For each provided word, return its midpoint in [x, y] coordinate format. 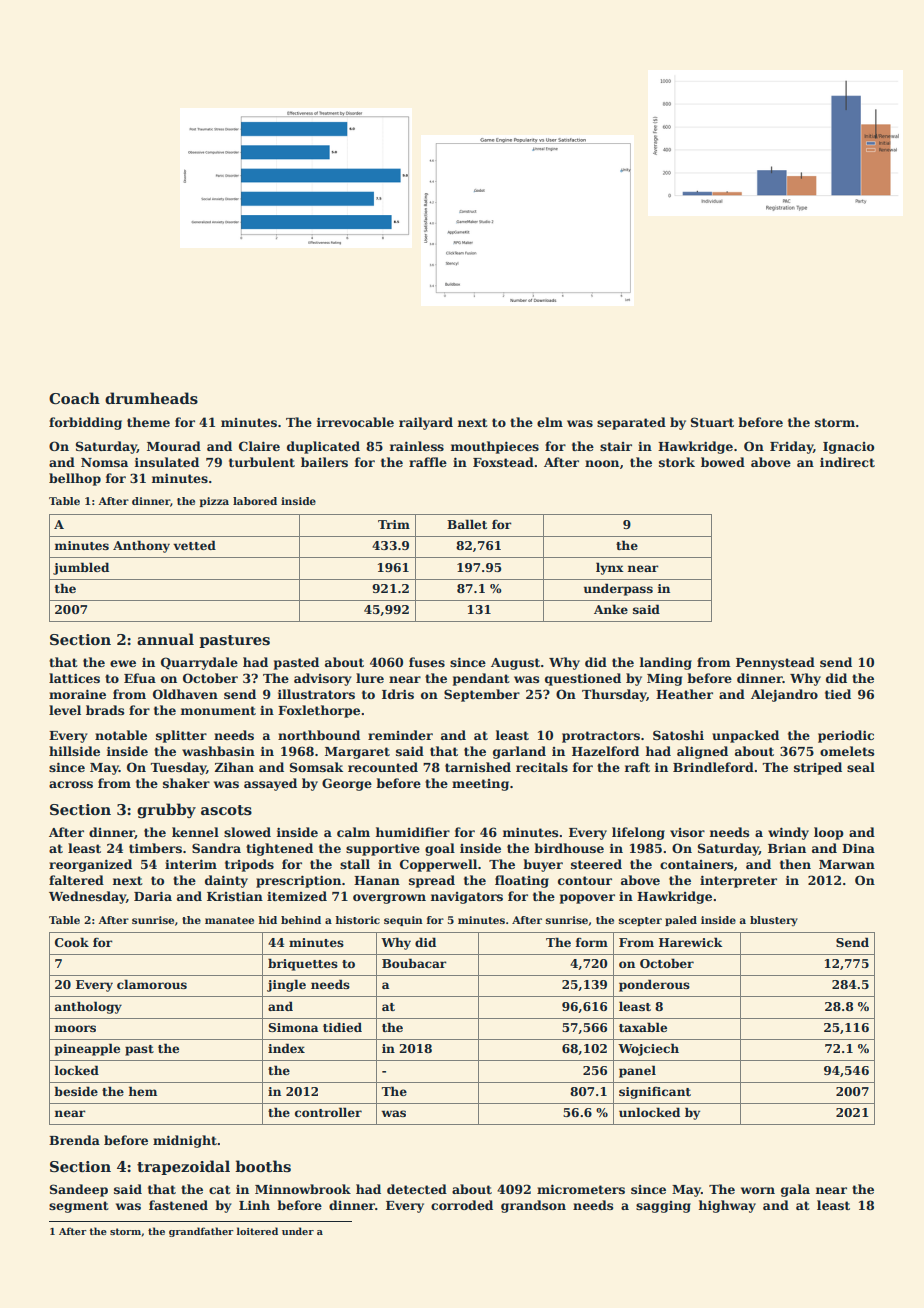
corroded [462, 1205]
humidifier [413, 832]
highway [727, 1206]
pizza [214, 502]
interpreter [738, 881]
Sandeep [79, 1190]
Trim [394, 524]
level [65, 710]
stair [616, 446]
